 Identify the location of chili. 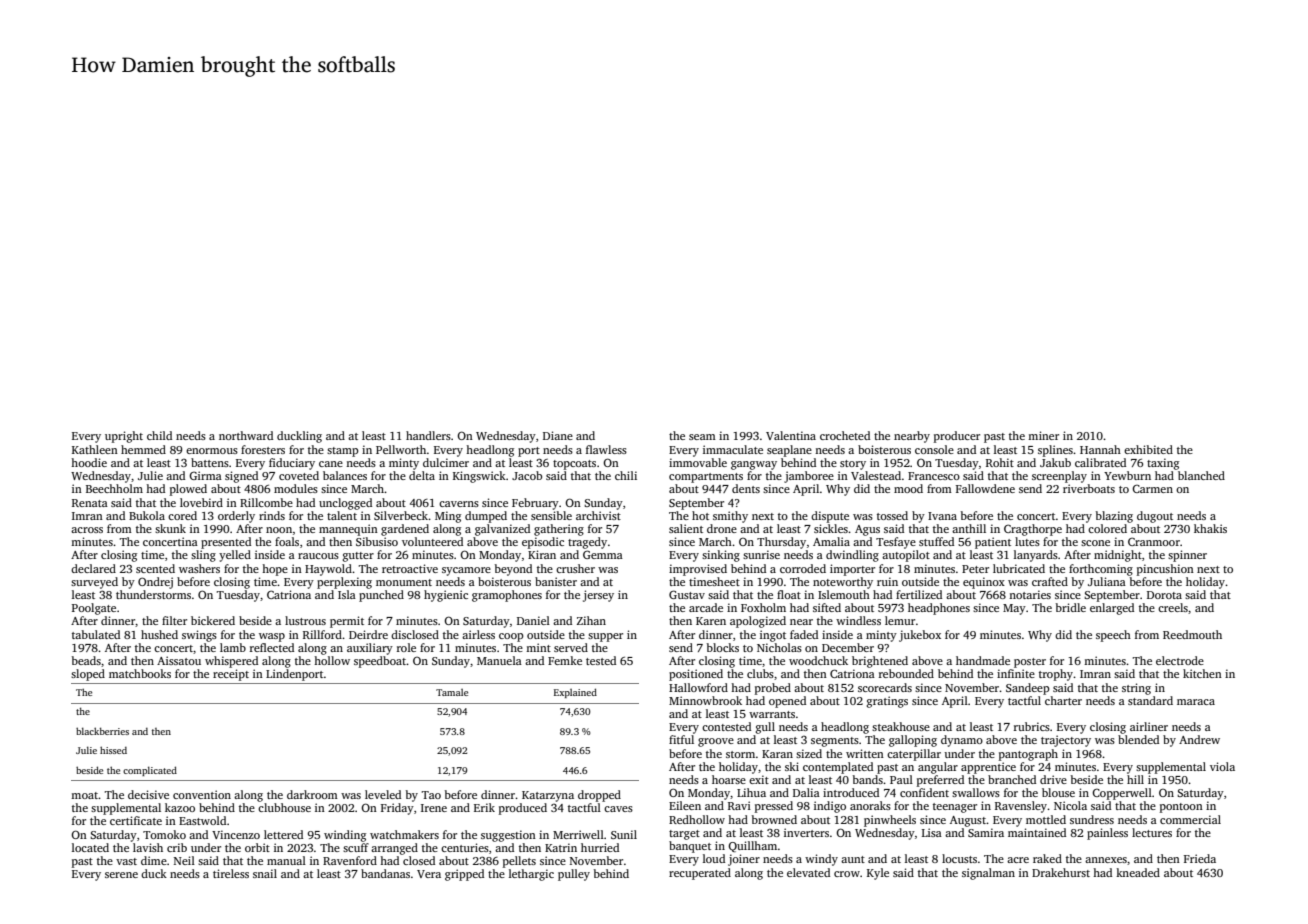
(626, 475).
